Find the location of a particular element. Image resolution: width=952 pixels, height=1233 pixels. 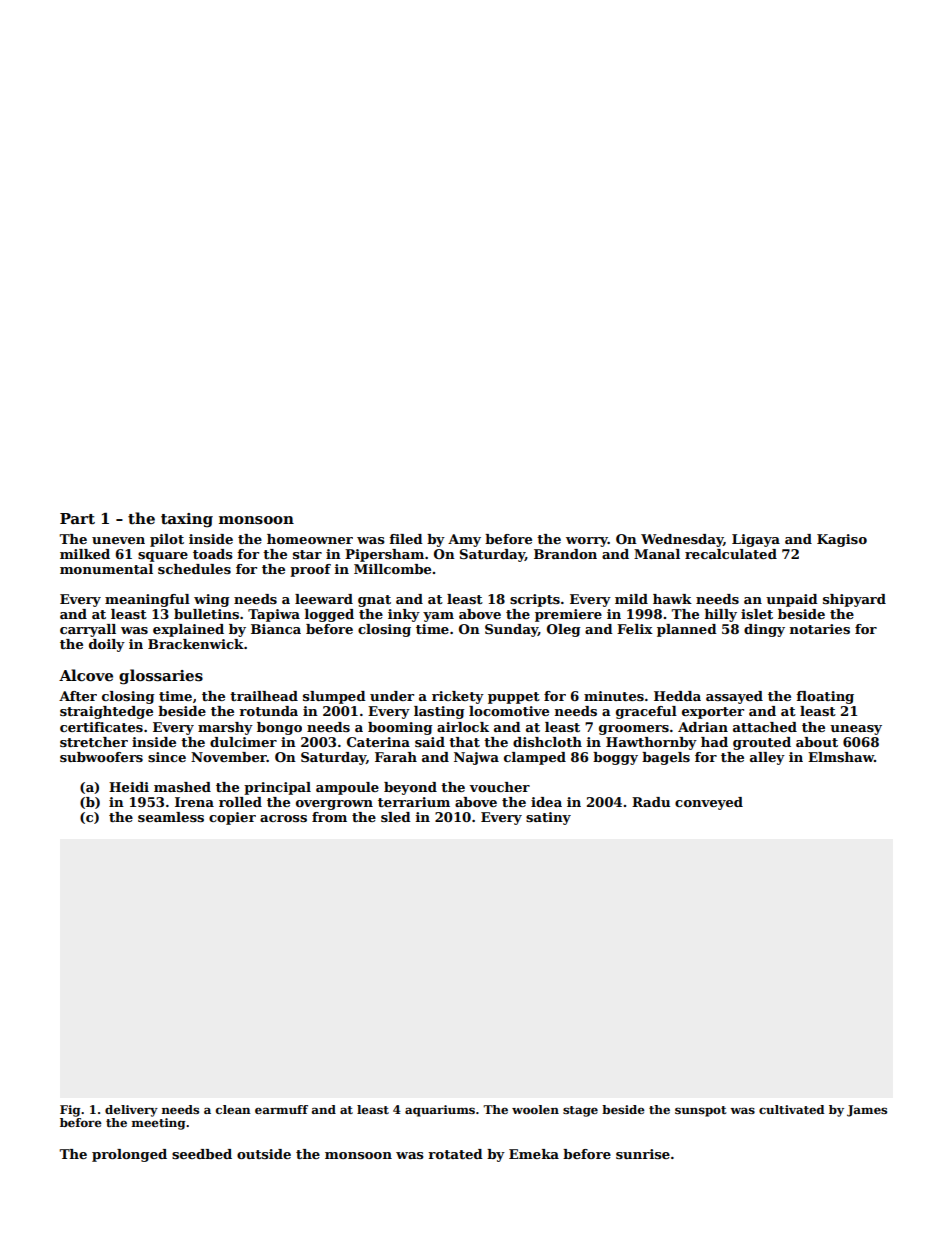

taxing is located at coordinates (187, 520).
